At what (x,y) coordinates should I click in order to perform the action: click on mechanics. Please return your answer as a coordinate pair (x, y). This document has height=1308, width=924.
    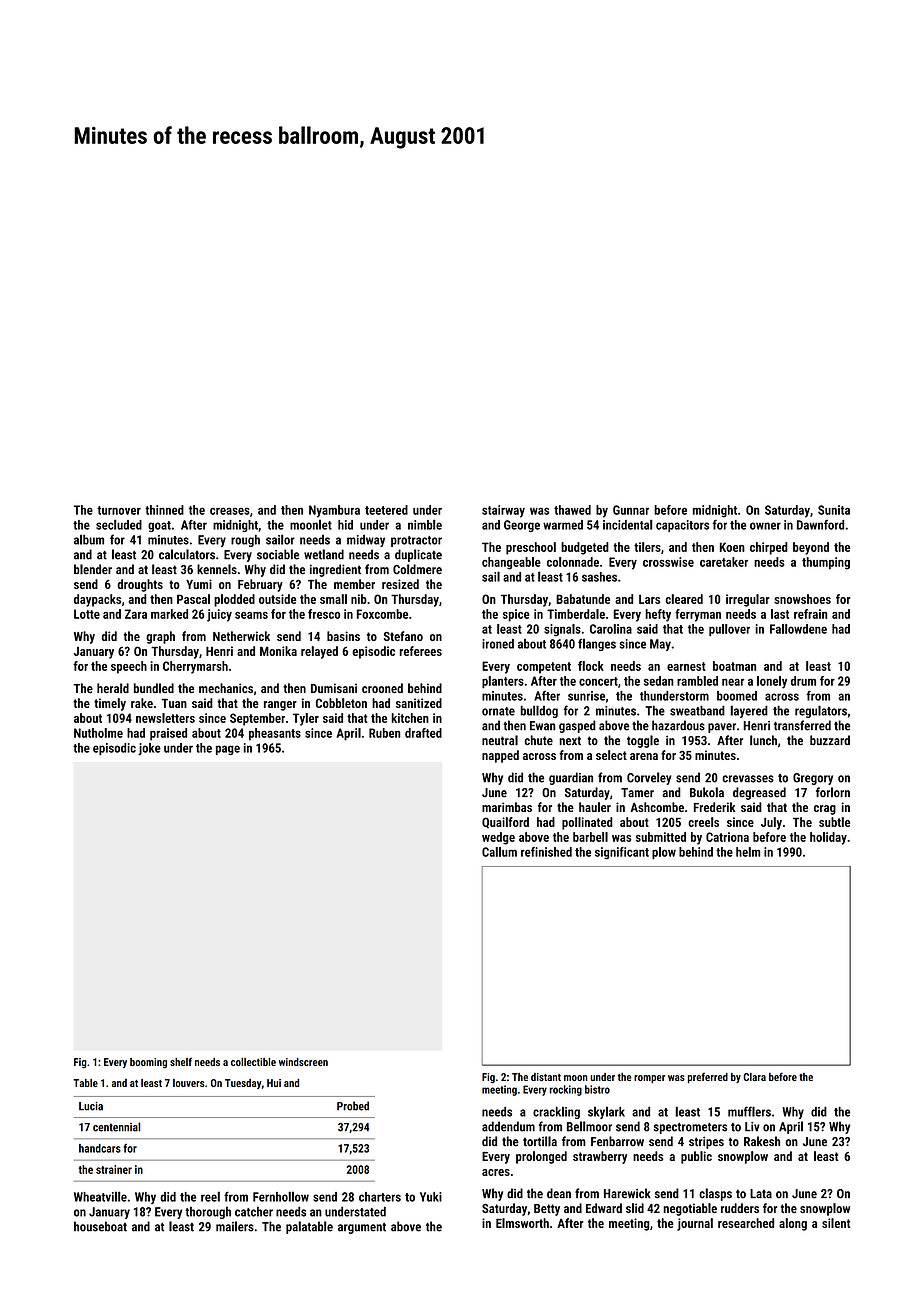
    Looking at the image, I should click on (226, 688).
